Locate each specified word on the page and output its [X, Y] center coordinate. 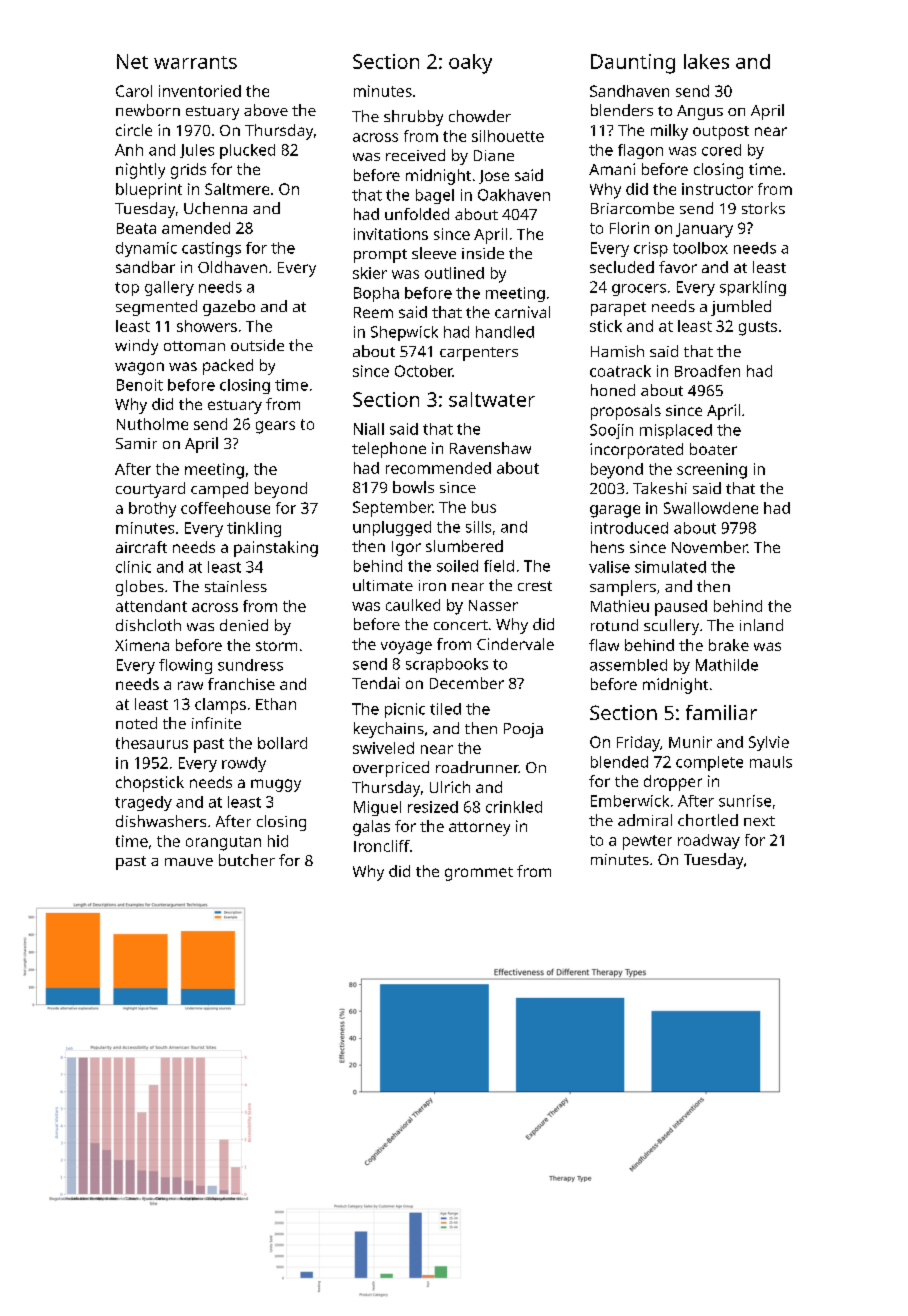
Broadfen [707, 371]
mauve [189, 862]
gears [275, 427]
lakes [706, 61]
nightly [140, 171]
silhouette [508, 136]
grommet [479, 874]
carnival [522, 312]
